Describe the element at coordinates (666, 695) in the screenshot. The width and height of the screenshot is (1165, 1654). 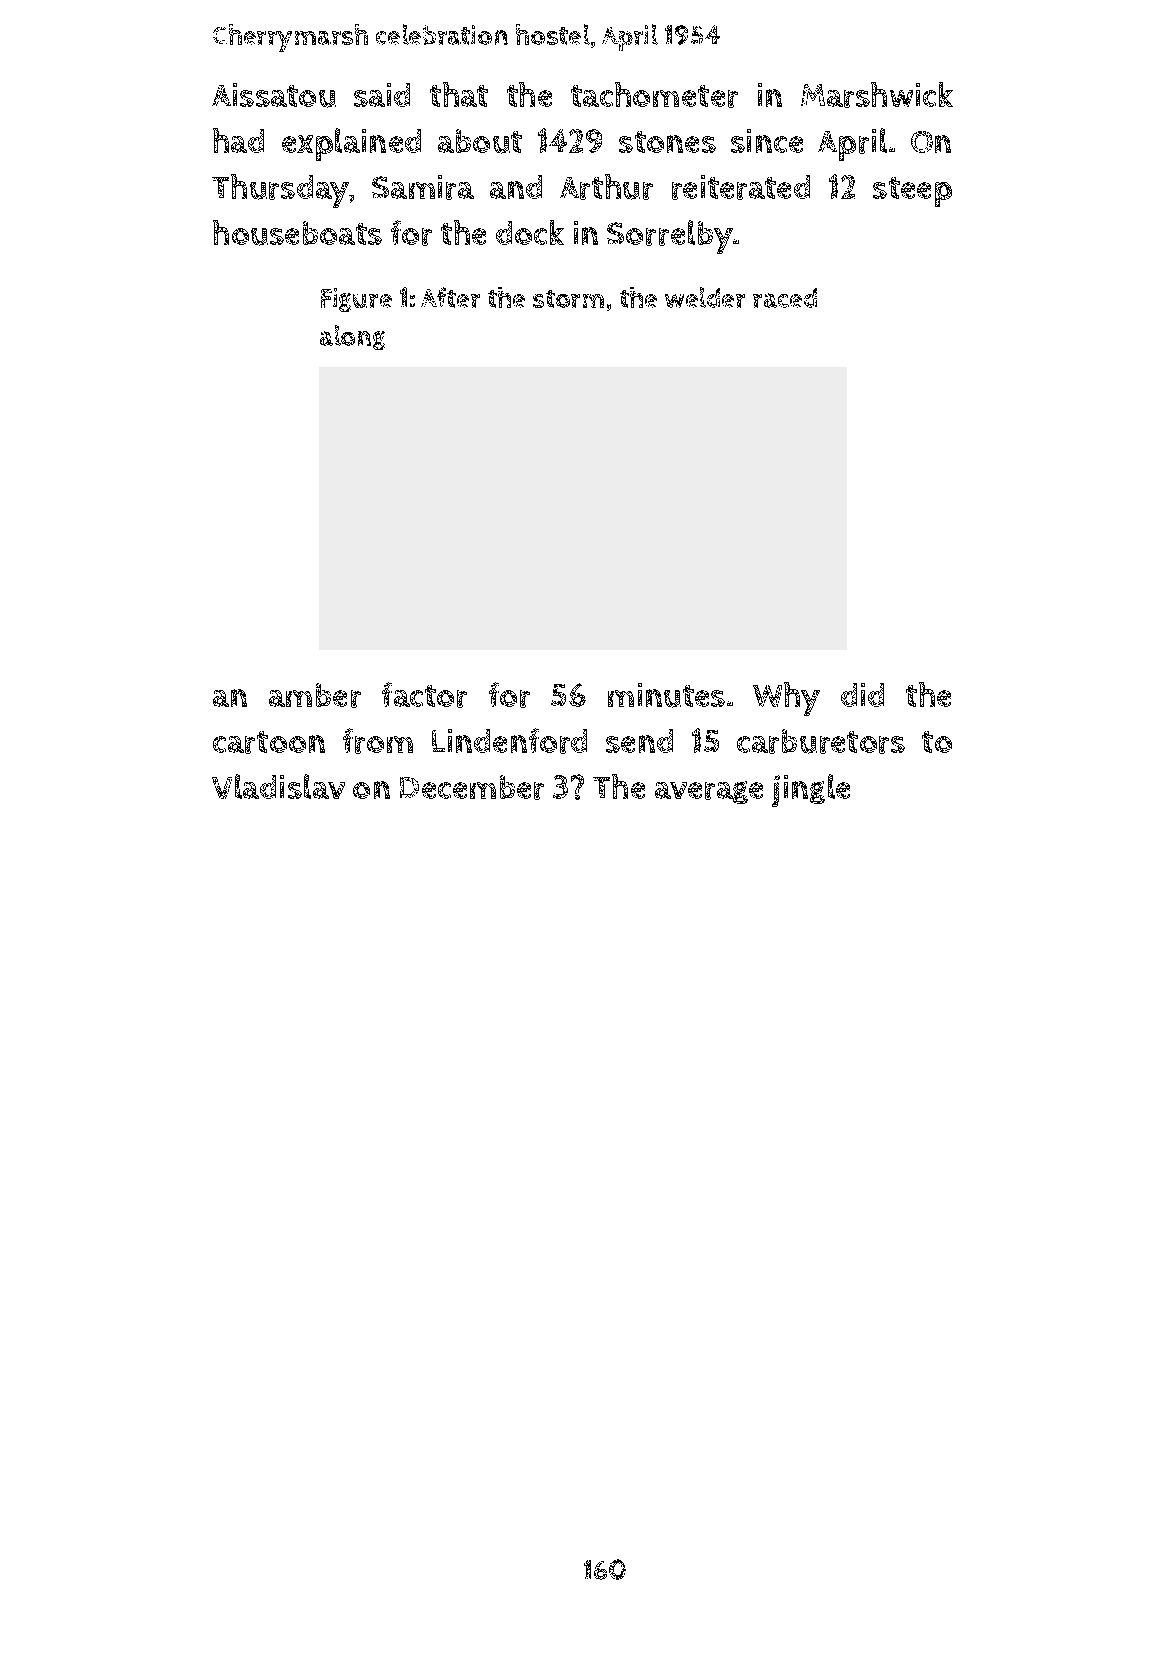
I see `minutes` at that location.
